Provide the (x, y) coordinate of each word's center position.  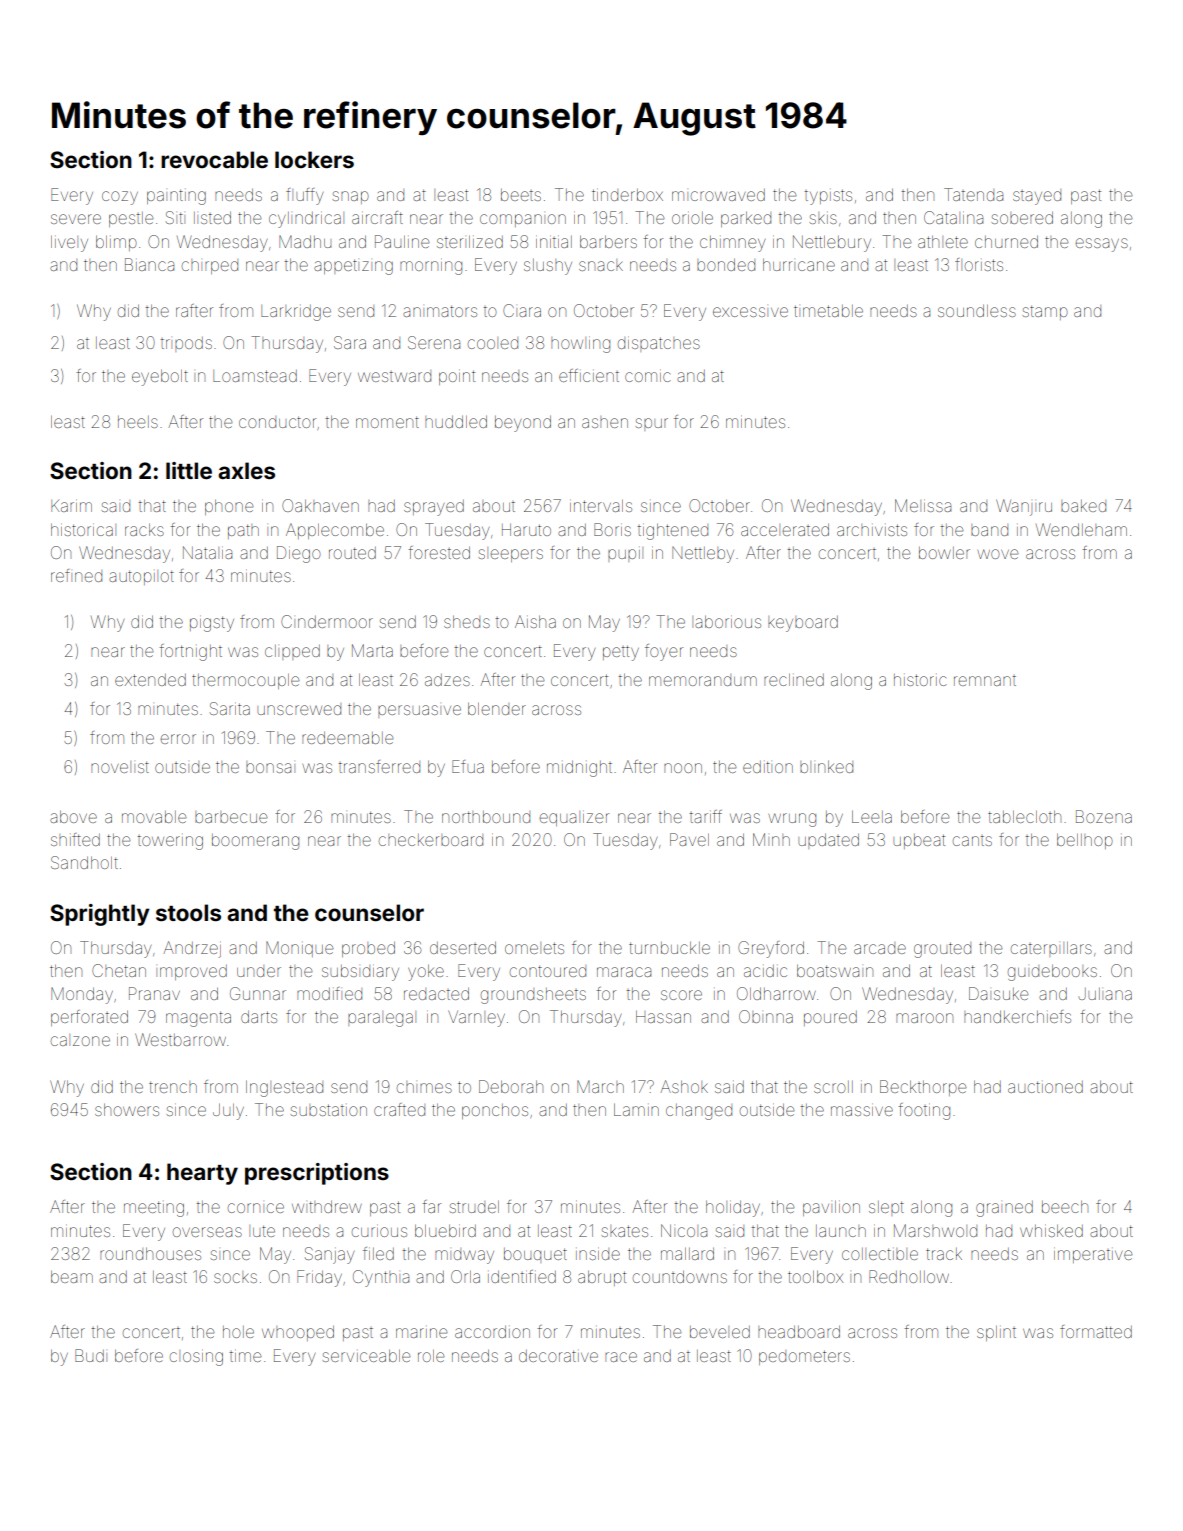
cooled (493, 343)
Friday (319, 1278)
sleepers (510, 554)
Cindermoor (327, 621)
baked (1083, 506)
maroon (924, 1018)
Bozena (1104, 816)
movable (154, 817)
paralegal (382, 1019)
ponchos (495, 1111)
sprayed (434, 508)
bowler (944, 553)
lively (69, 243)
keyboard (803, 624)
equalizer (574, 818)
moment (387, 422)
